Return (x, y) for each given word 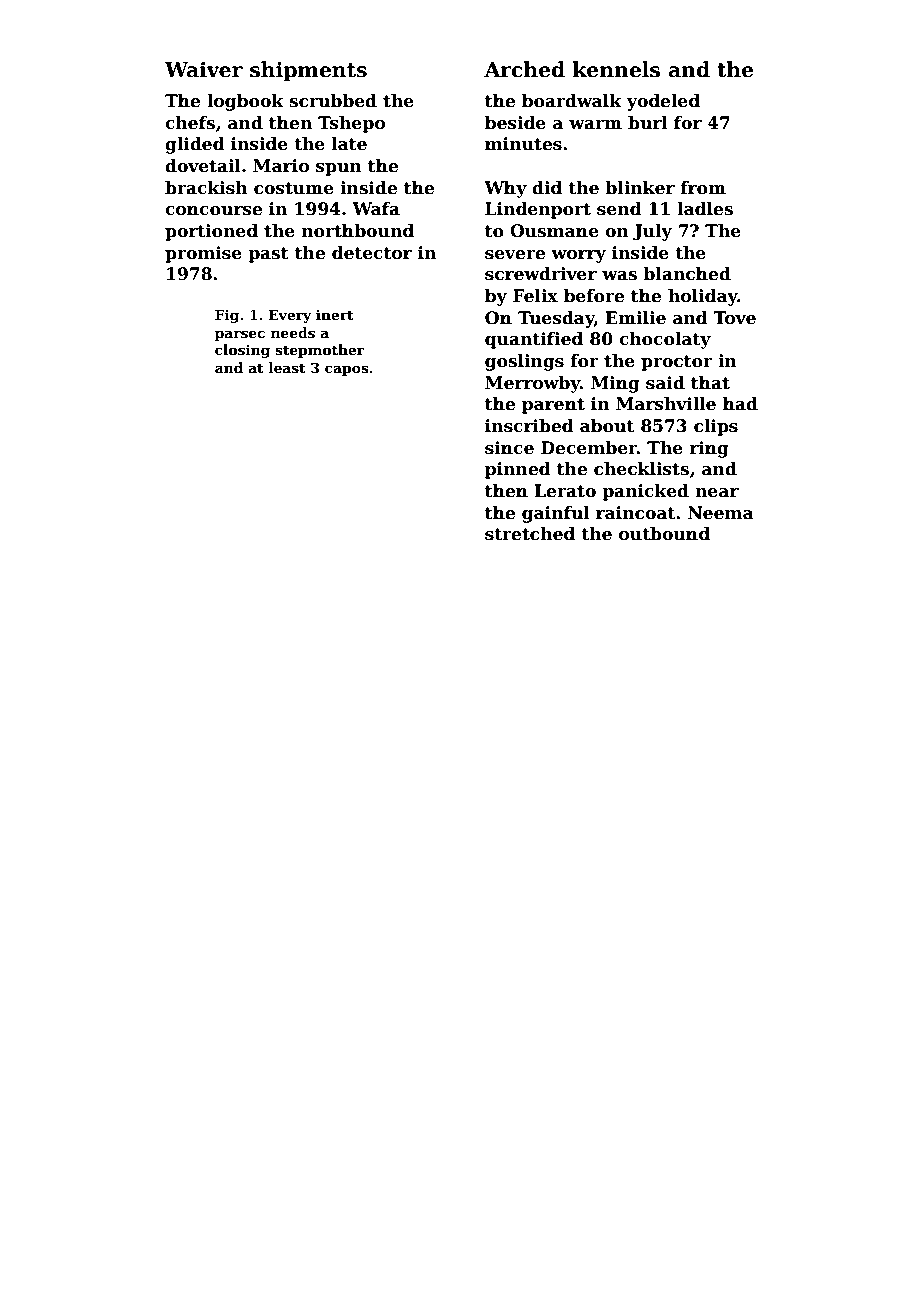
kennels (616, 69)
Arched (524, 69)
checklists (641, 469)
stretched (530, 534)
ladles (705, 209)
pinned (518, 470)
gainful (556, 514)
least (287, 367)
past (268, 255)
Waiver (204, 70)
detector (372, 253)
